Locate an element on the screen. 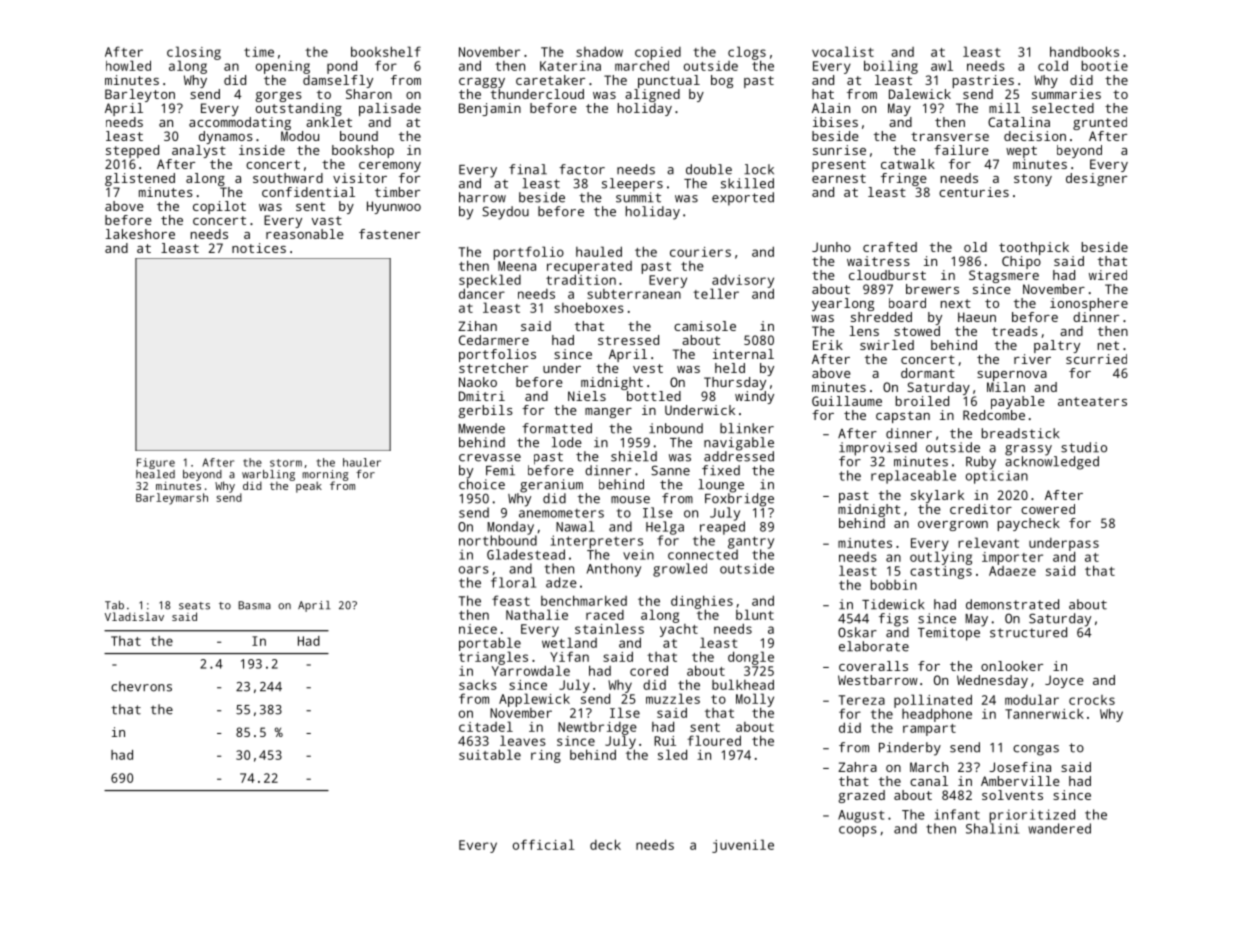 This screenshot has width=1233, height=952. suitable is located at coordinates (490, 754).
